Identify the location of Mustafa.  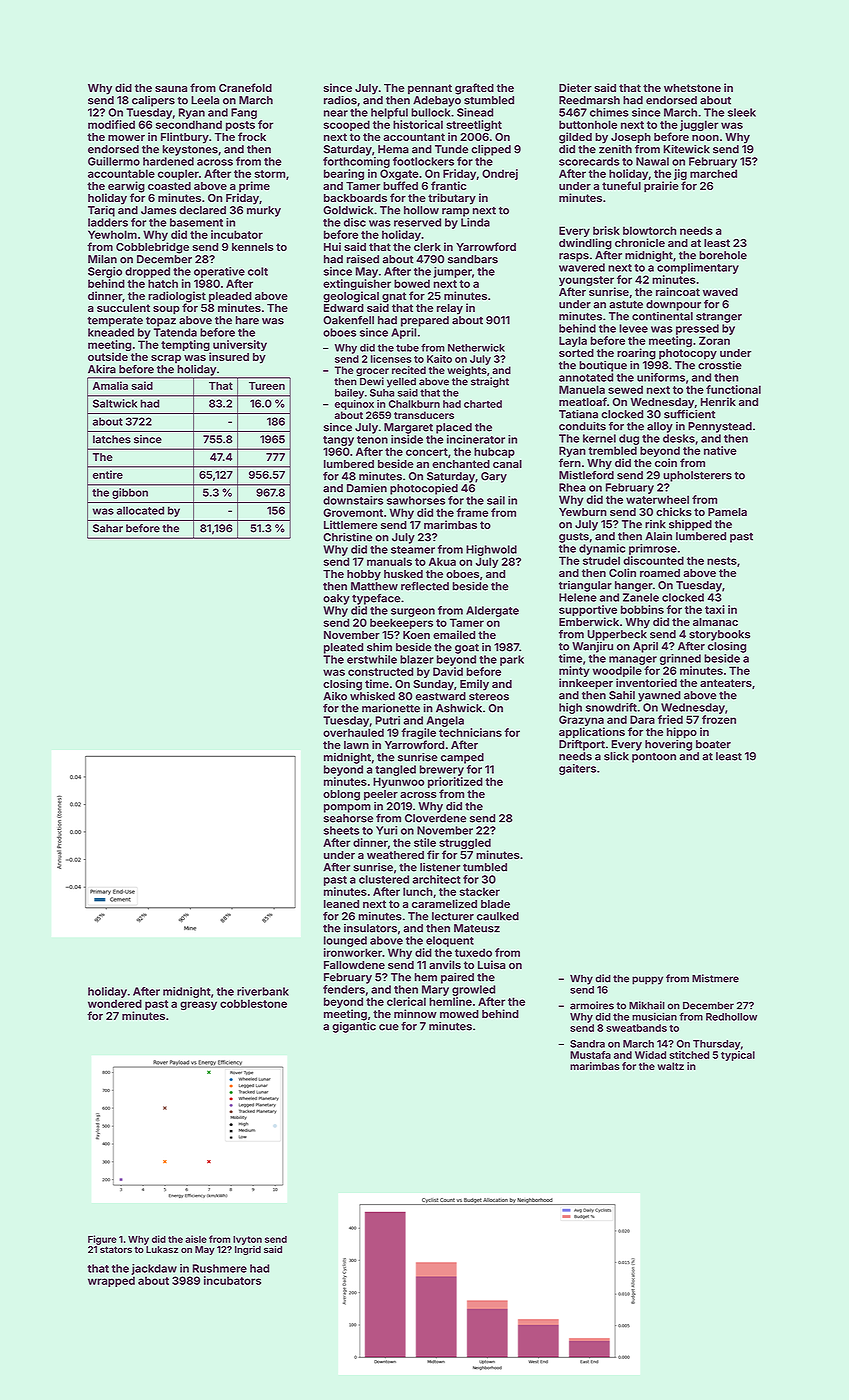
(590, 1055).
